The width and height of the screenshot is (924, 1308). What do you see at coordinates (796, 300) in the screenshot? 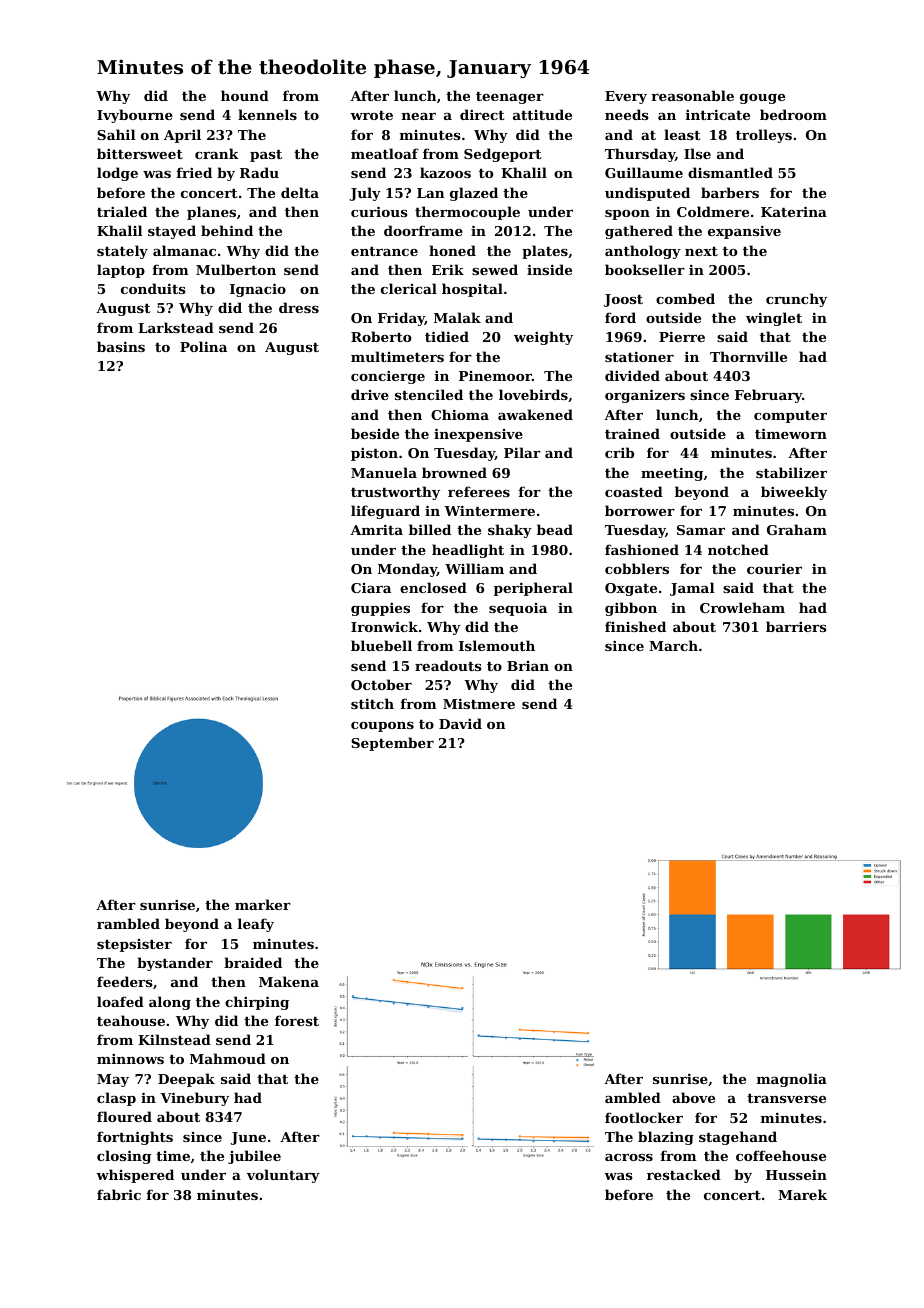
I see `crunchy` at bounding box center [796, 300].
